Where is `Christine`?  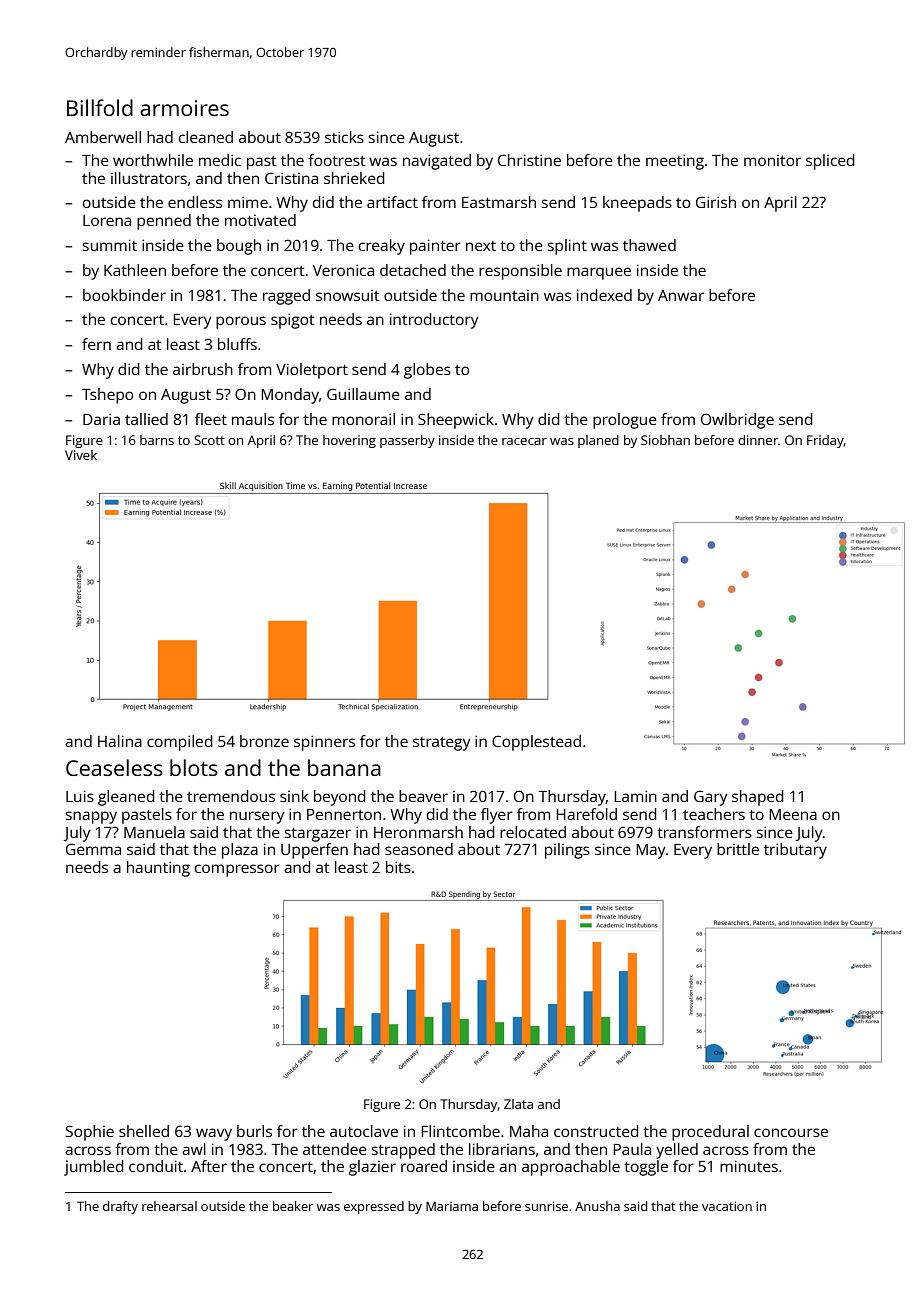
Christine is located at coordinates (529, 160).
